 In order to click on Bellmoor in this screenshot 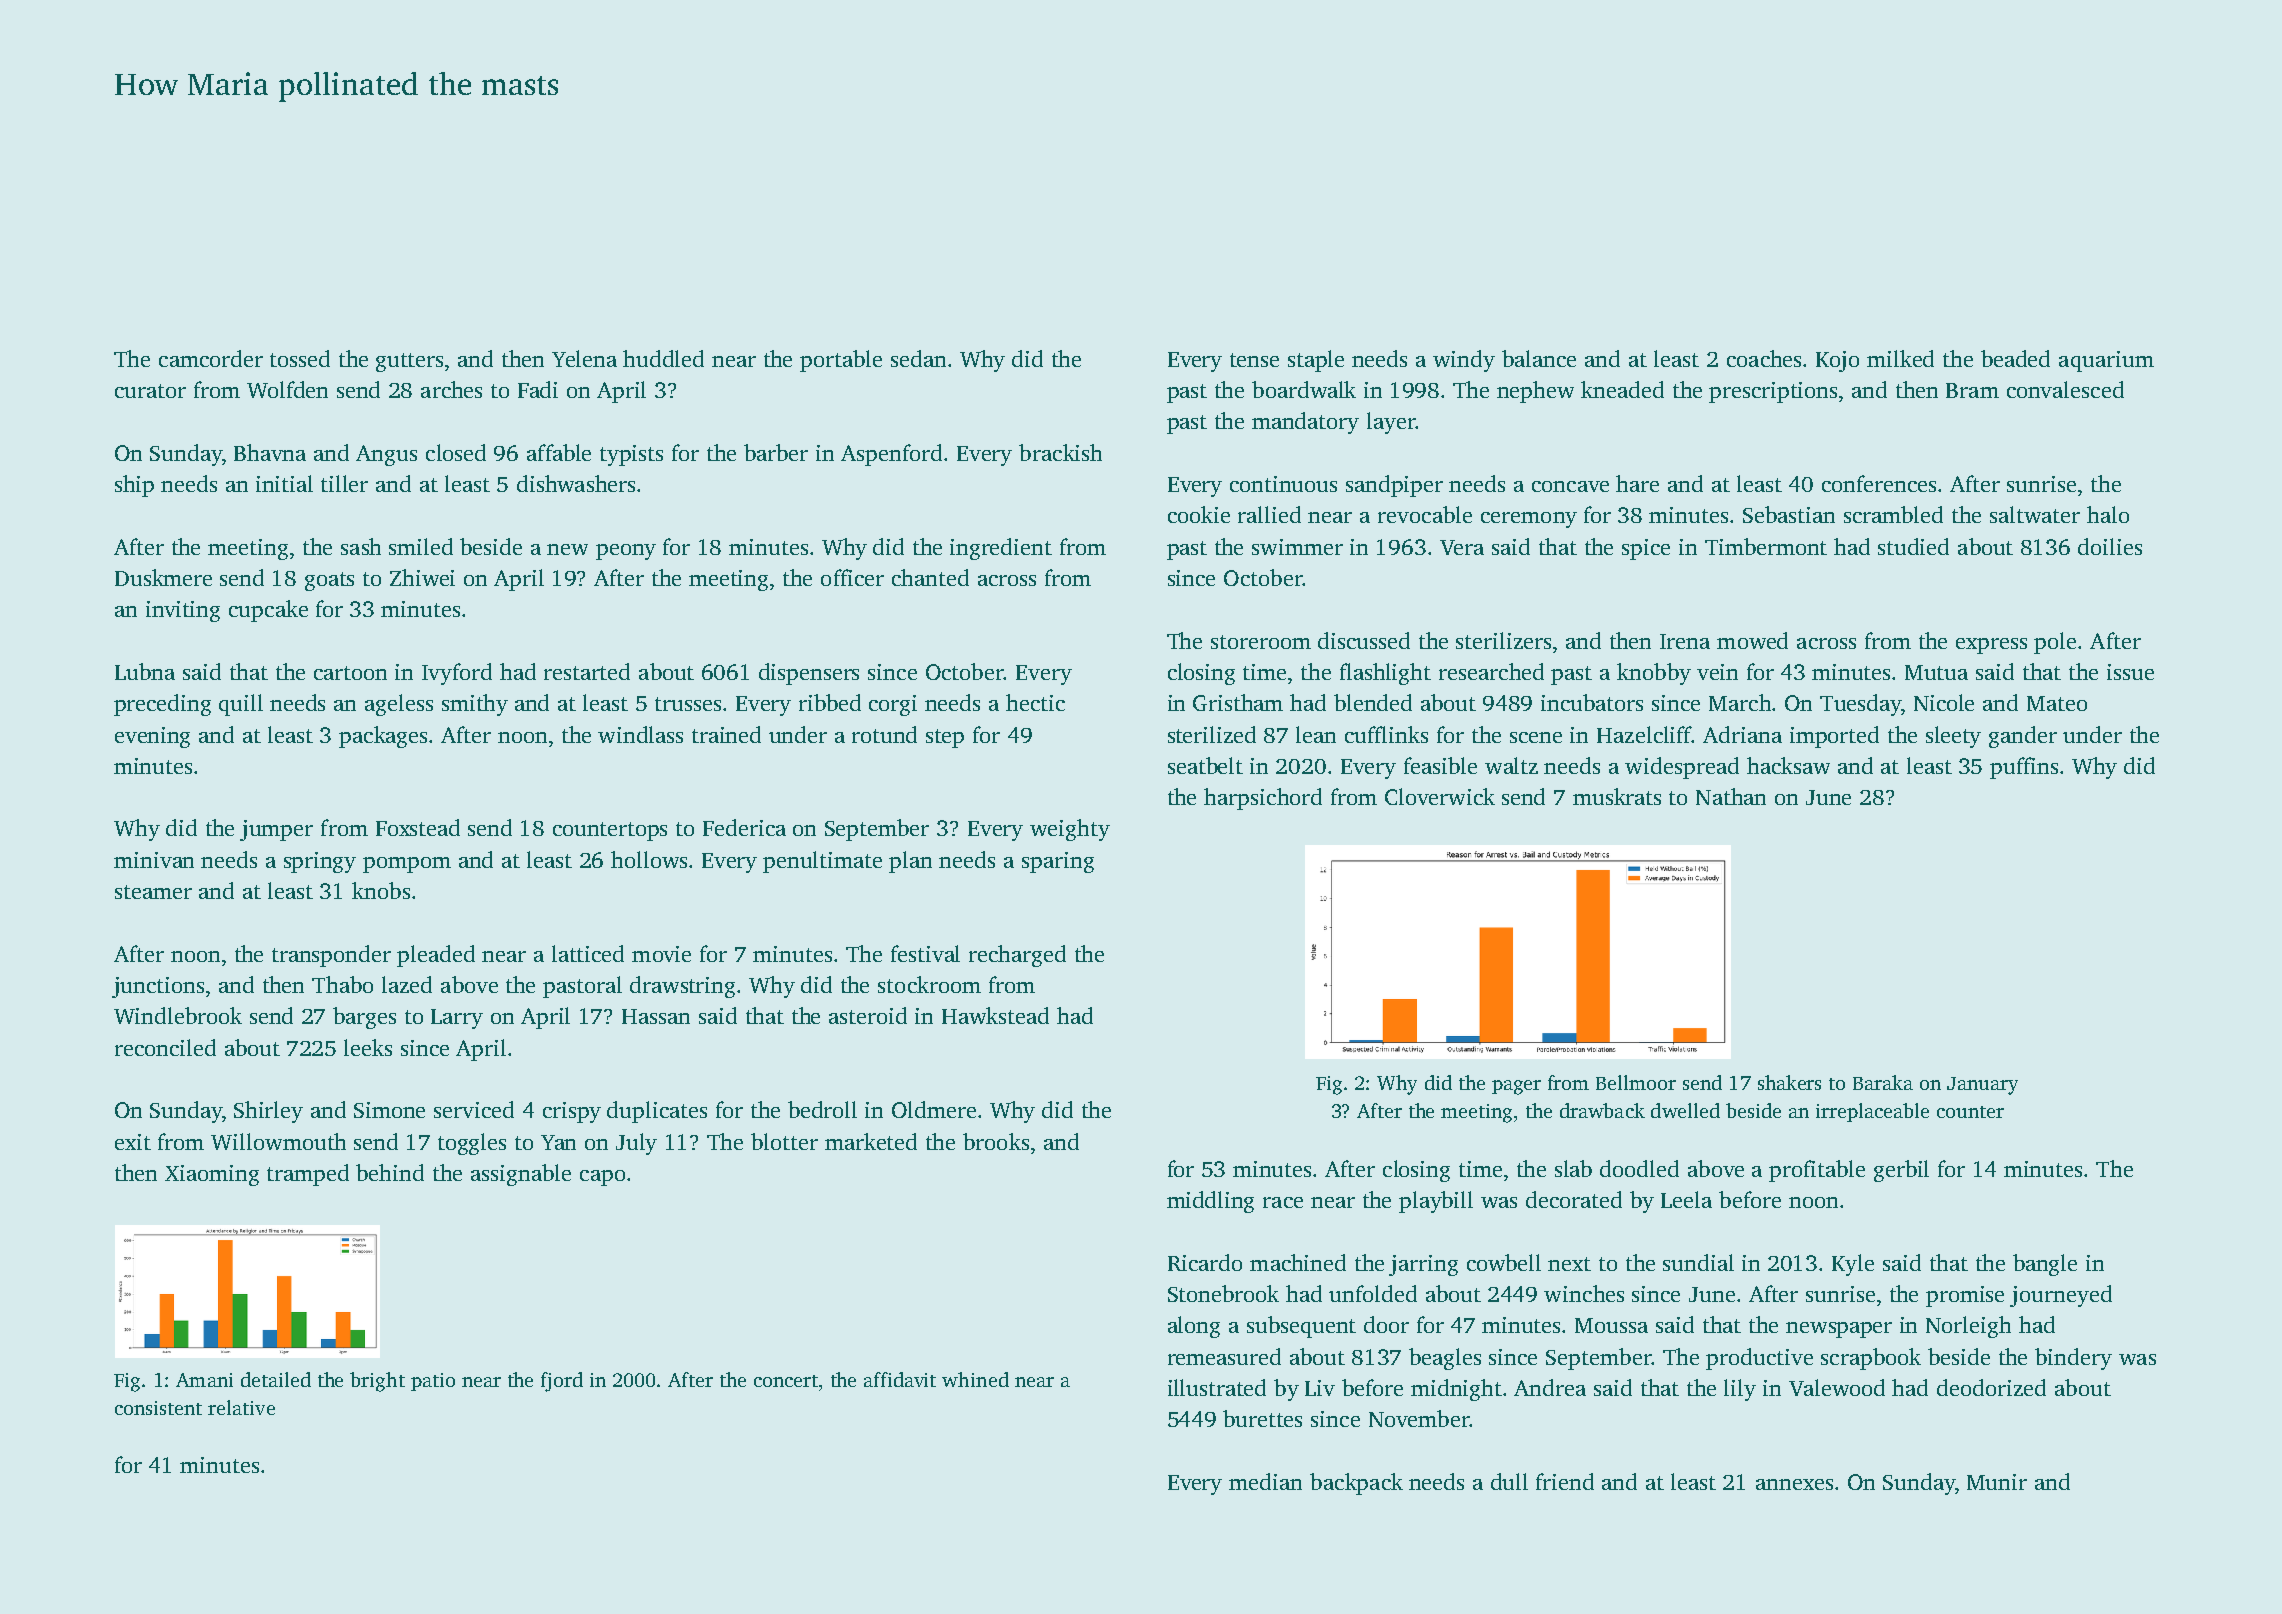, I will do `click(1636, 1082)`.
